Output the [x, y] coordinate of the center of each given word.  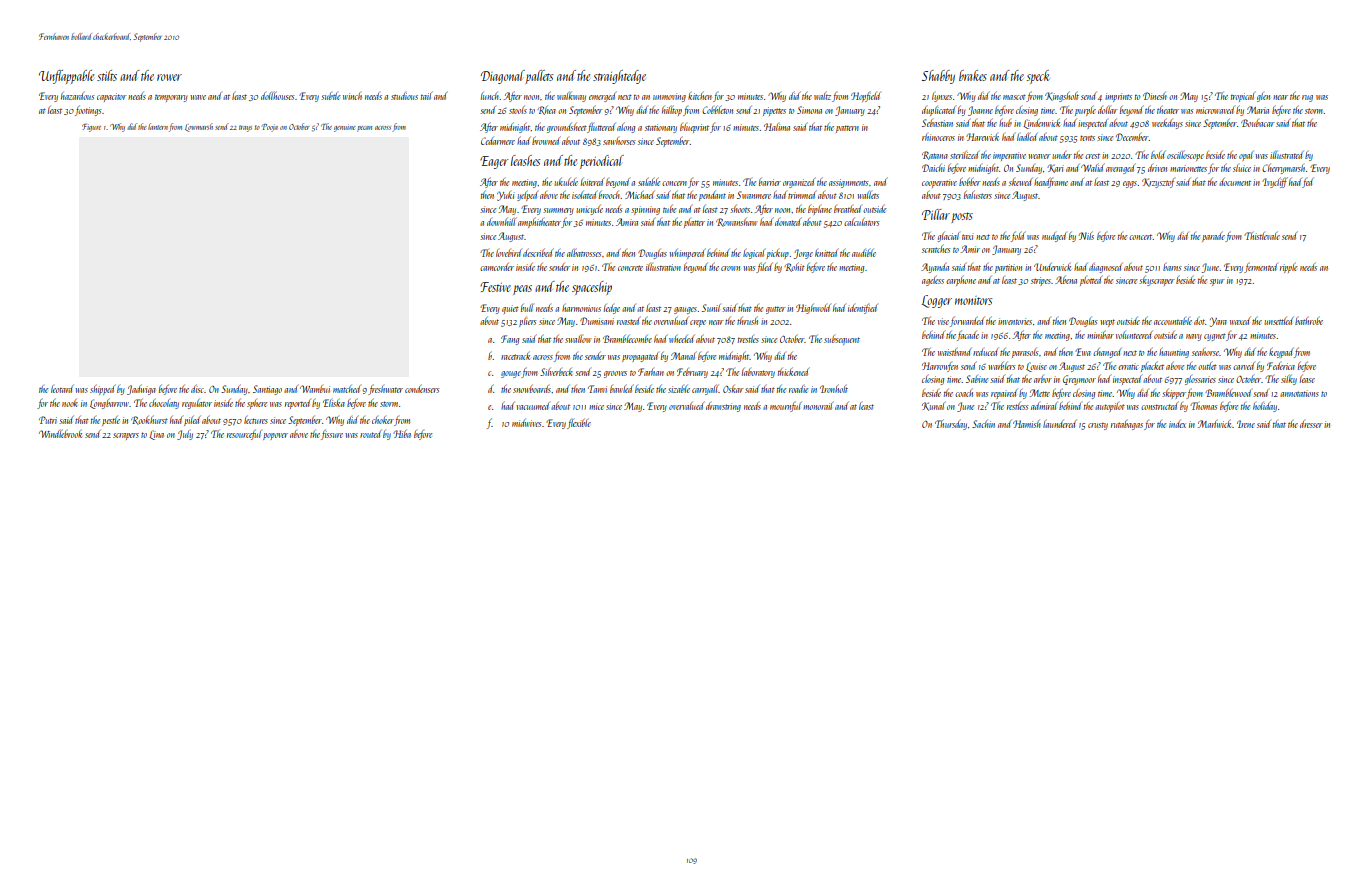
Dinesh [1155, 96]
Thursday [951, 424]
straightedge [619, 77]
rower [169, 77]
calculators [861, 222]
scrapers [126, 436]
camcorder [497, 267]
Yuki [506, 196]
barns [1172, 266]
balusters [978, 194]
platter [694, 223]
